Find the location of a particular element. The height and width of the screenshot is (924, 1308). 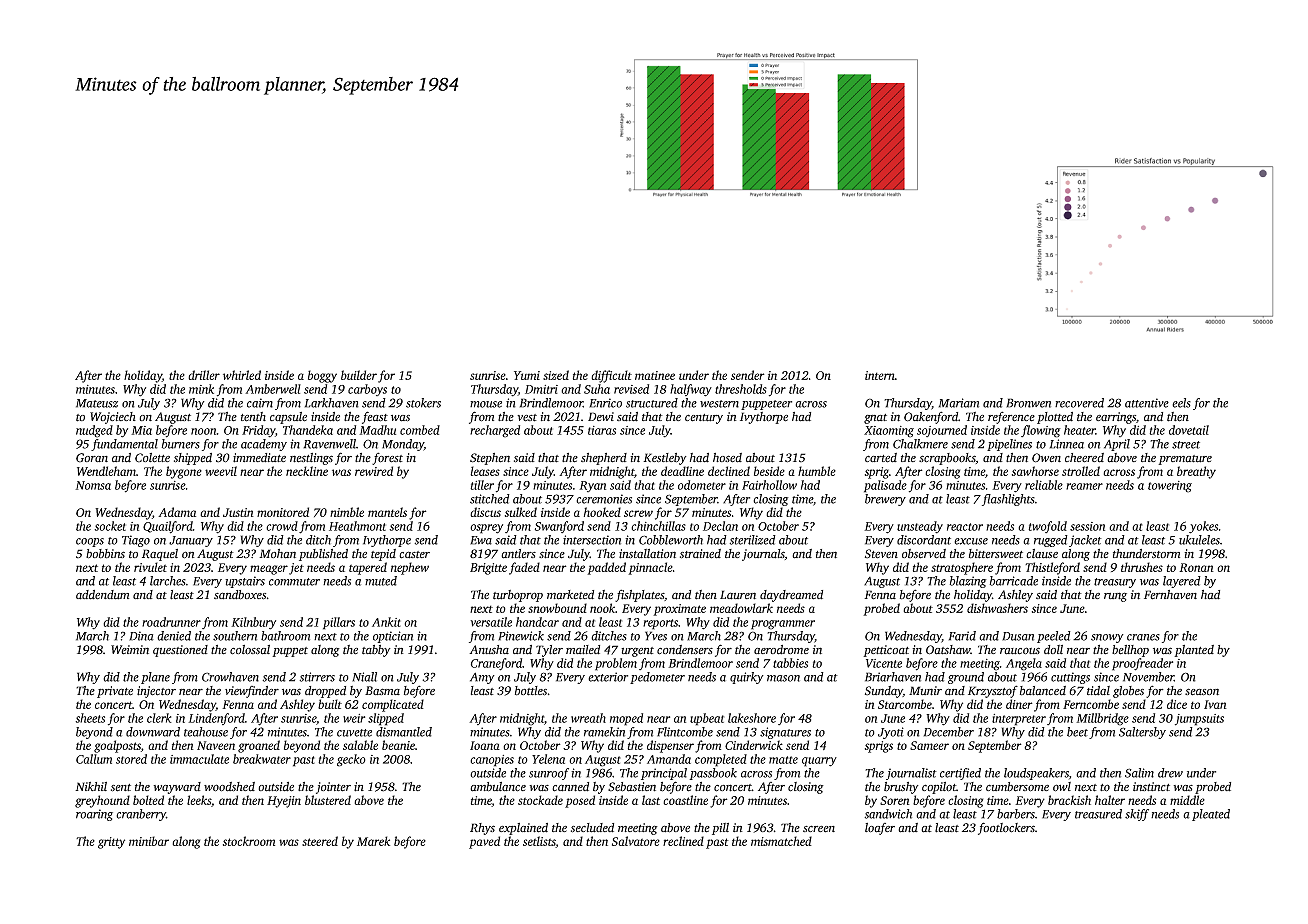

Bronwen is located at coordinates (1028, 403).
